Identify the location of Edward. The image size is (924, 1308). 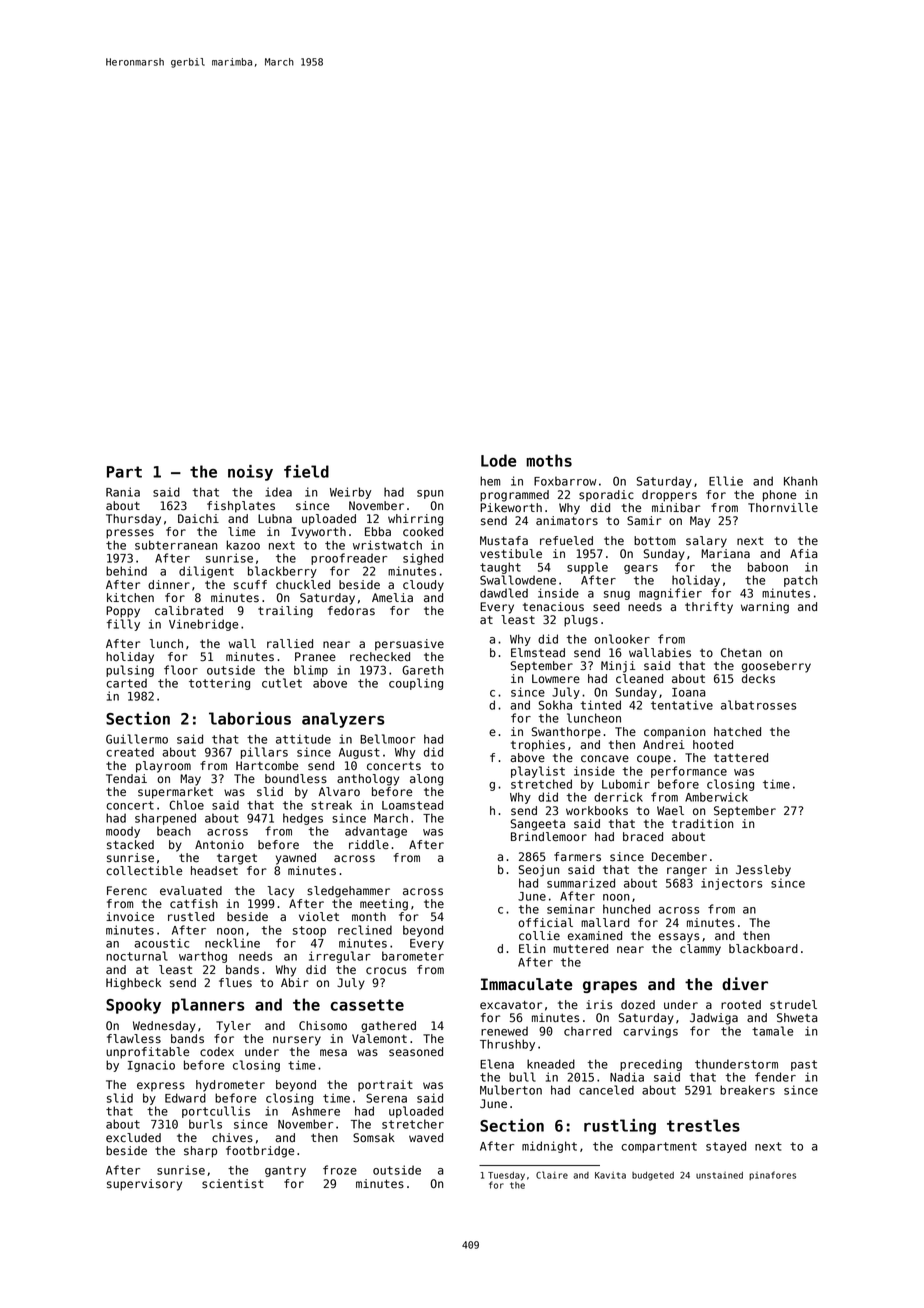
(185, 1098).
